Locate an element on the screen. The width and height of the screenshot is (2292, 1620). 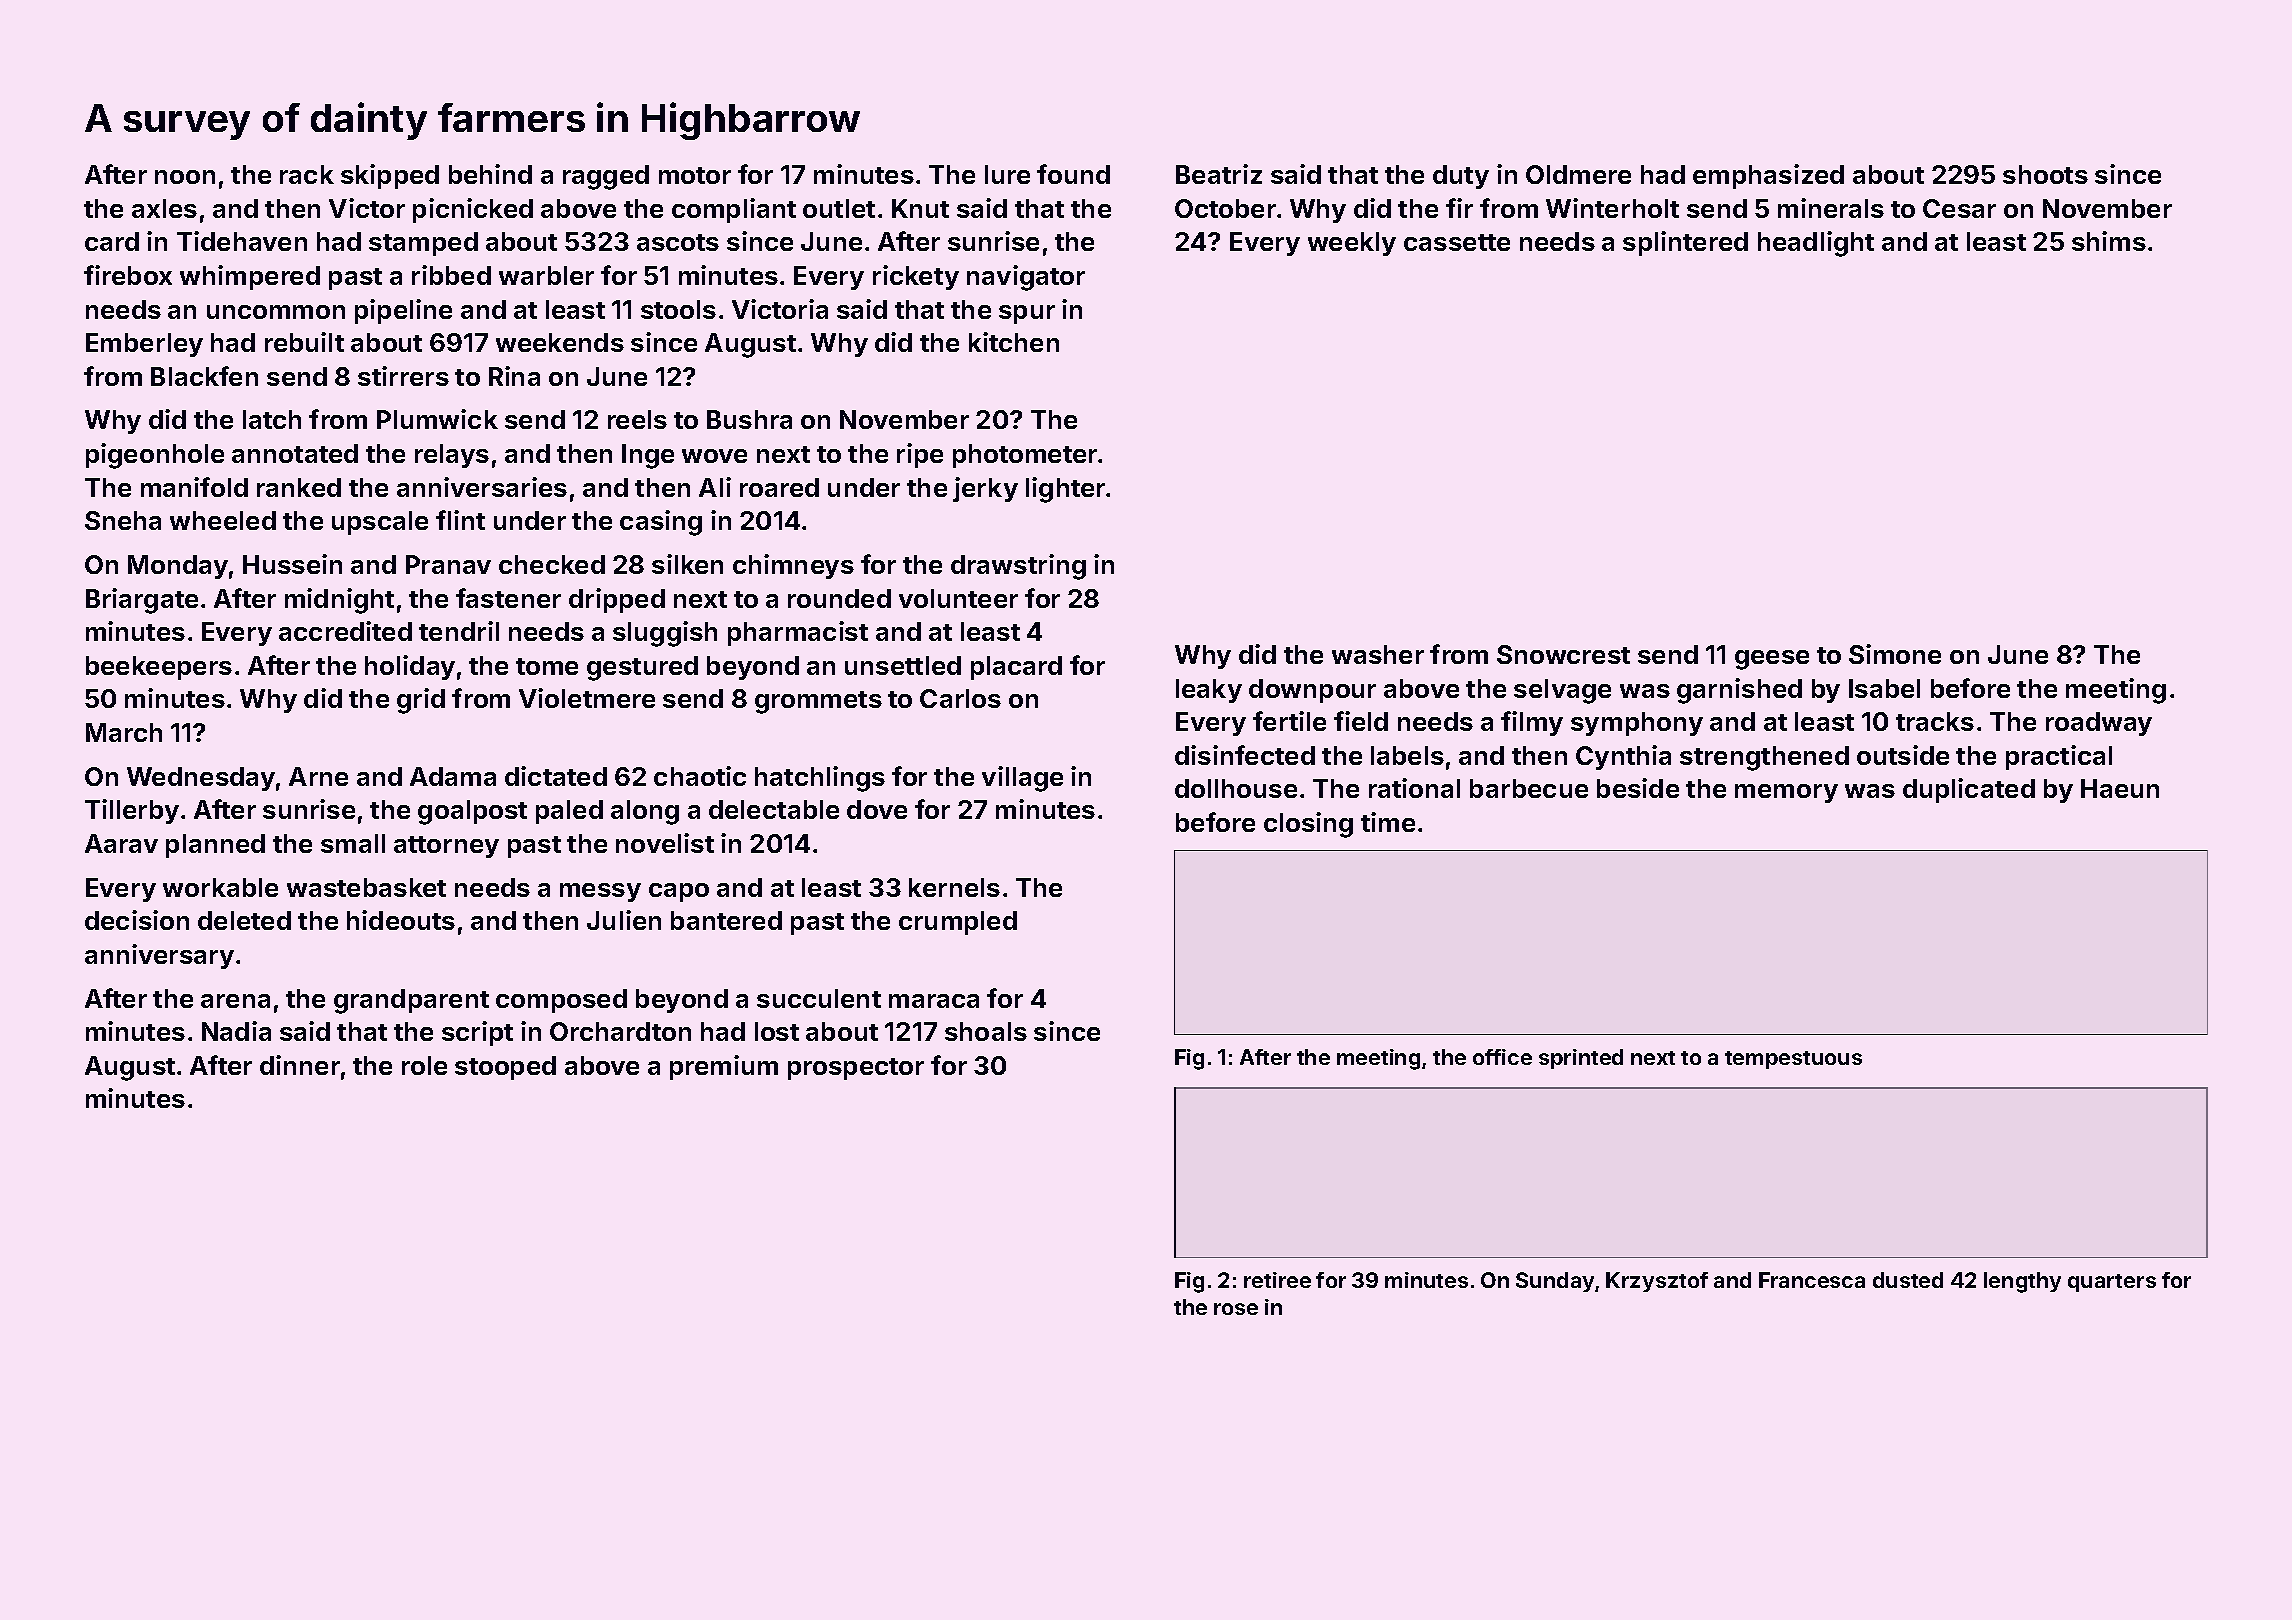
rose is located at coordinates (1236, 1309).
